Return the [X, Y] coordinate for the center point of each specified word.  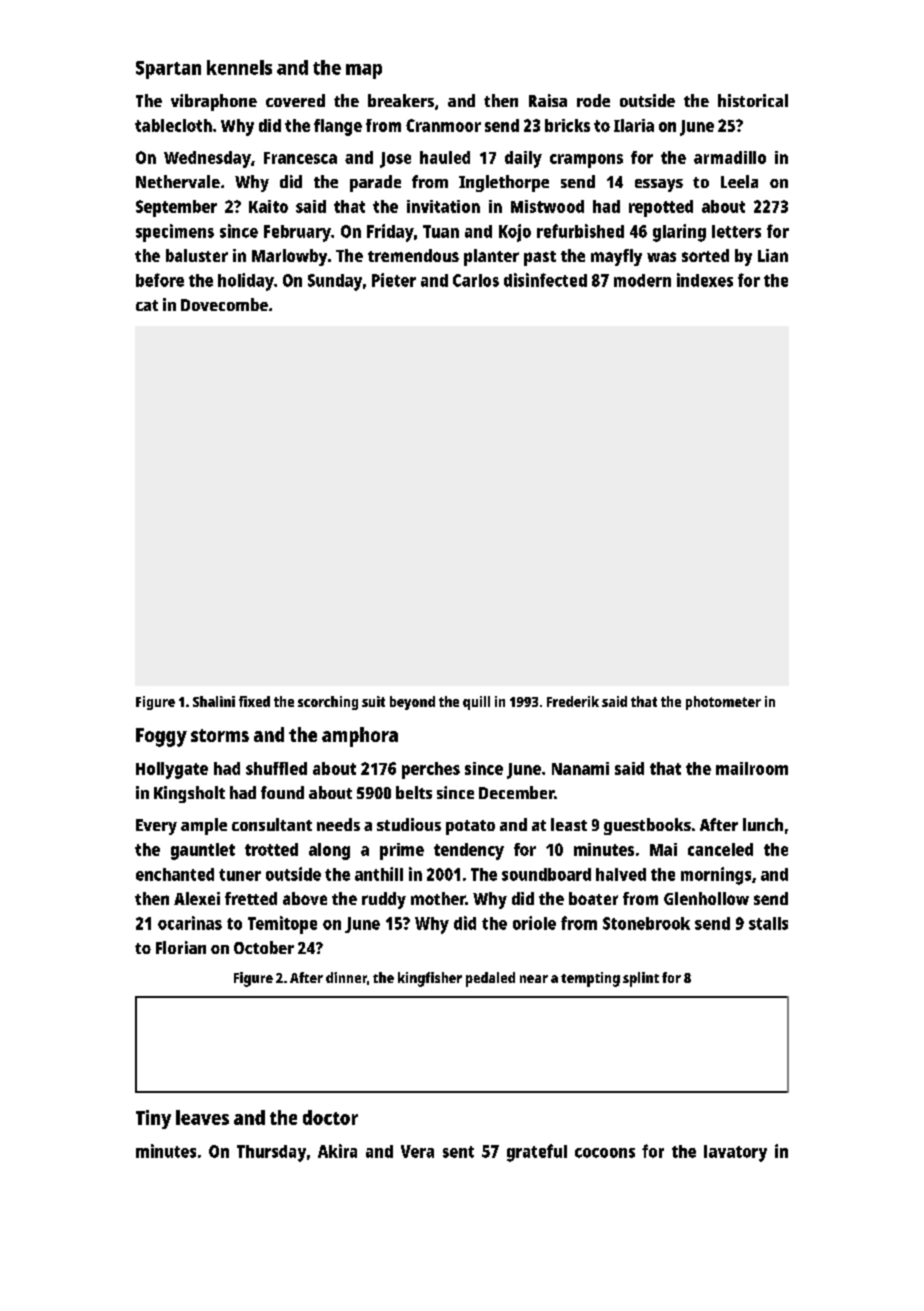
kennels [239, 67]
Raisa [548, 100]
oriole [534, 923]
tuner [240, 875]
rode [593, 100]
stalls [768, 923]
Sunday [335, 282]
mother [438, 898]
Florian [181, 947]
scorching [328, 703]
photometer [723, 703]
